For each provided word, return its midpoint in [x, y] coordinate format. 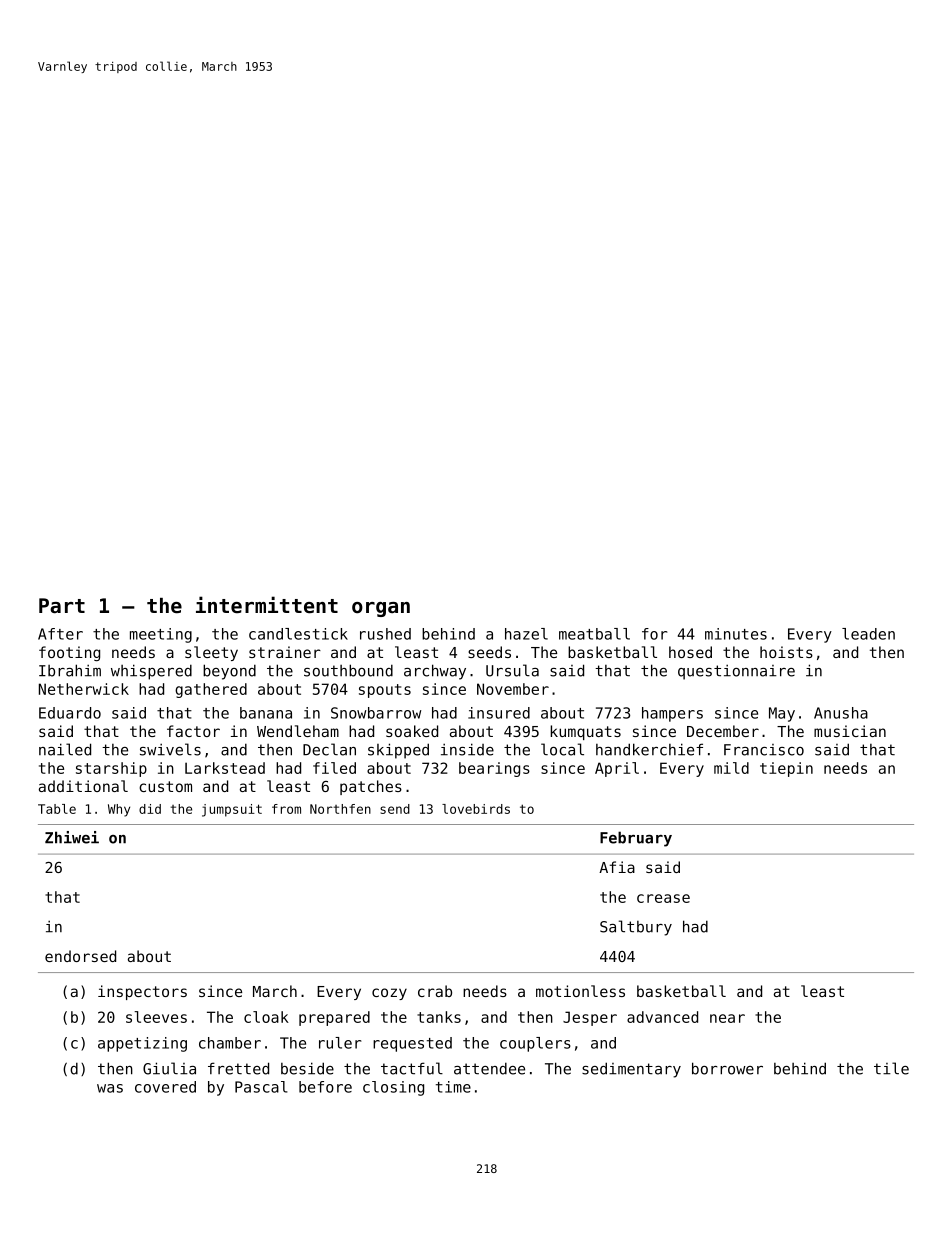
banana [266, 713]
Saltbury [636, 928]
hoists [786, 652]
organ [381, 609]
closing [393, 1088]
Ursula [512, 670]
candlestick [298, 634]
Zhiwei [72, 837]
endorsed [80, 956]
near [727, 1018]
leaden [868, 634]
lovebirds [476, 809]
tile [891, 1068]
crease [663, 898]
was [110, 1088]
